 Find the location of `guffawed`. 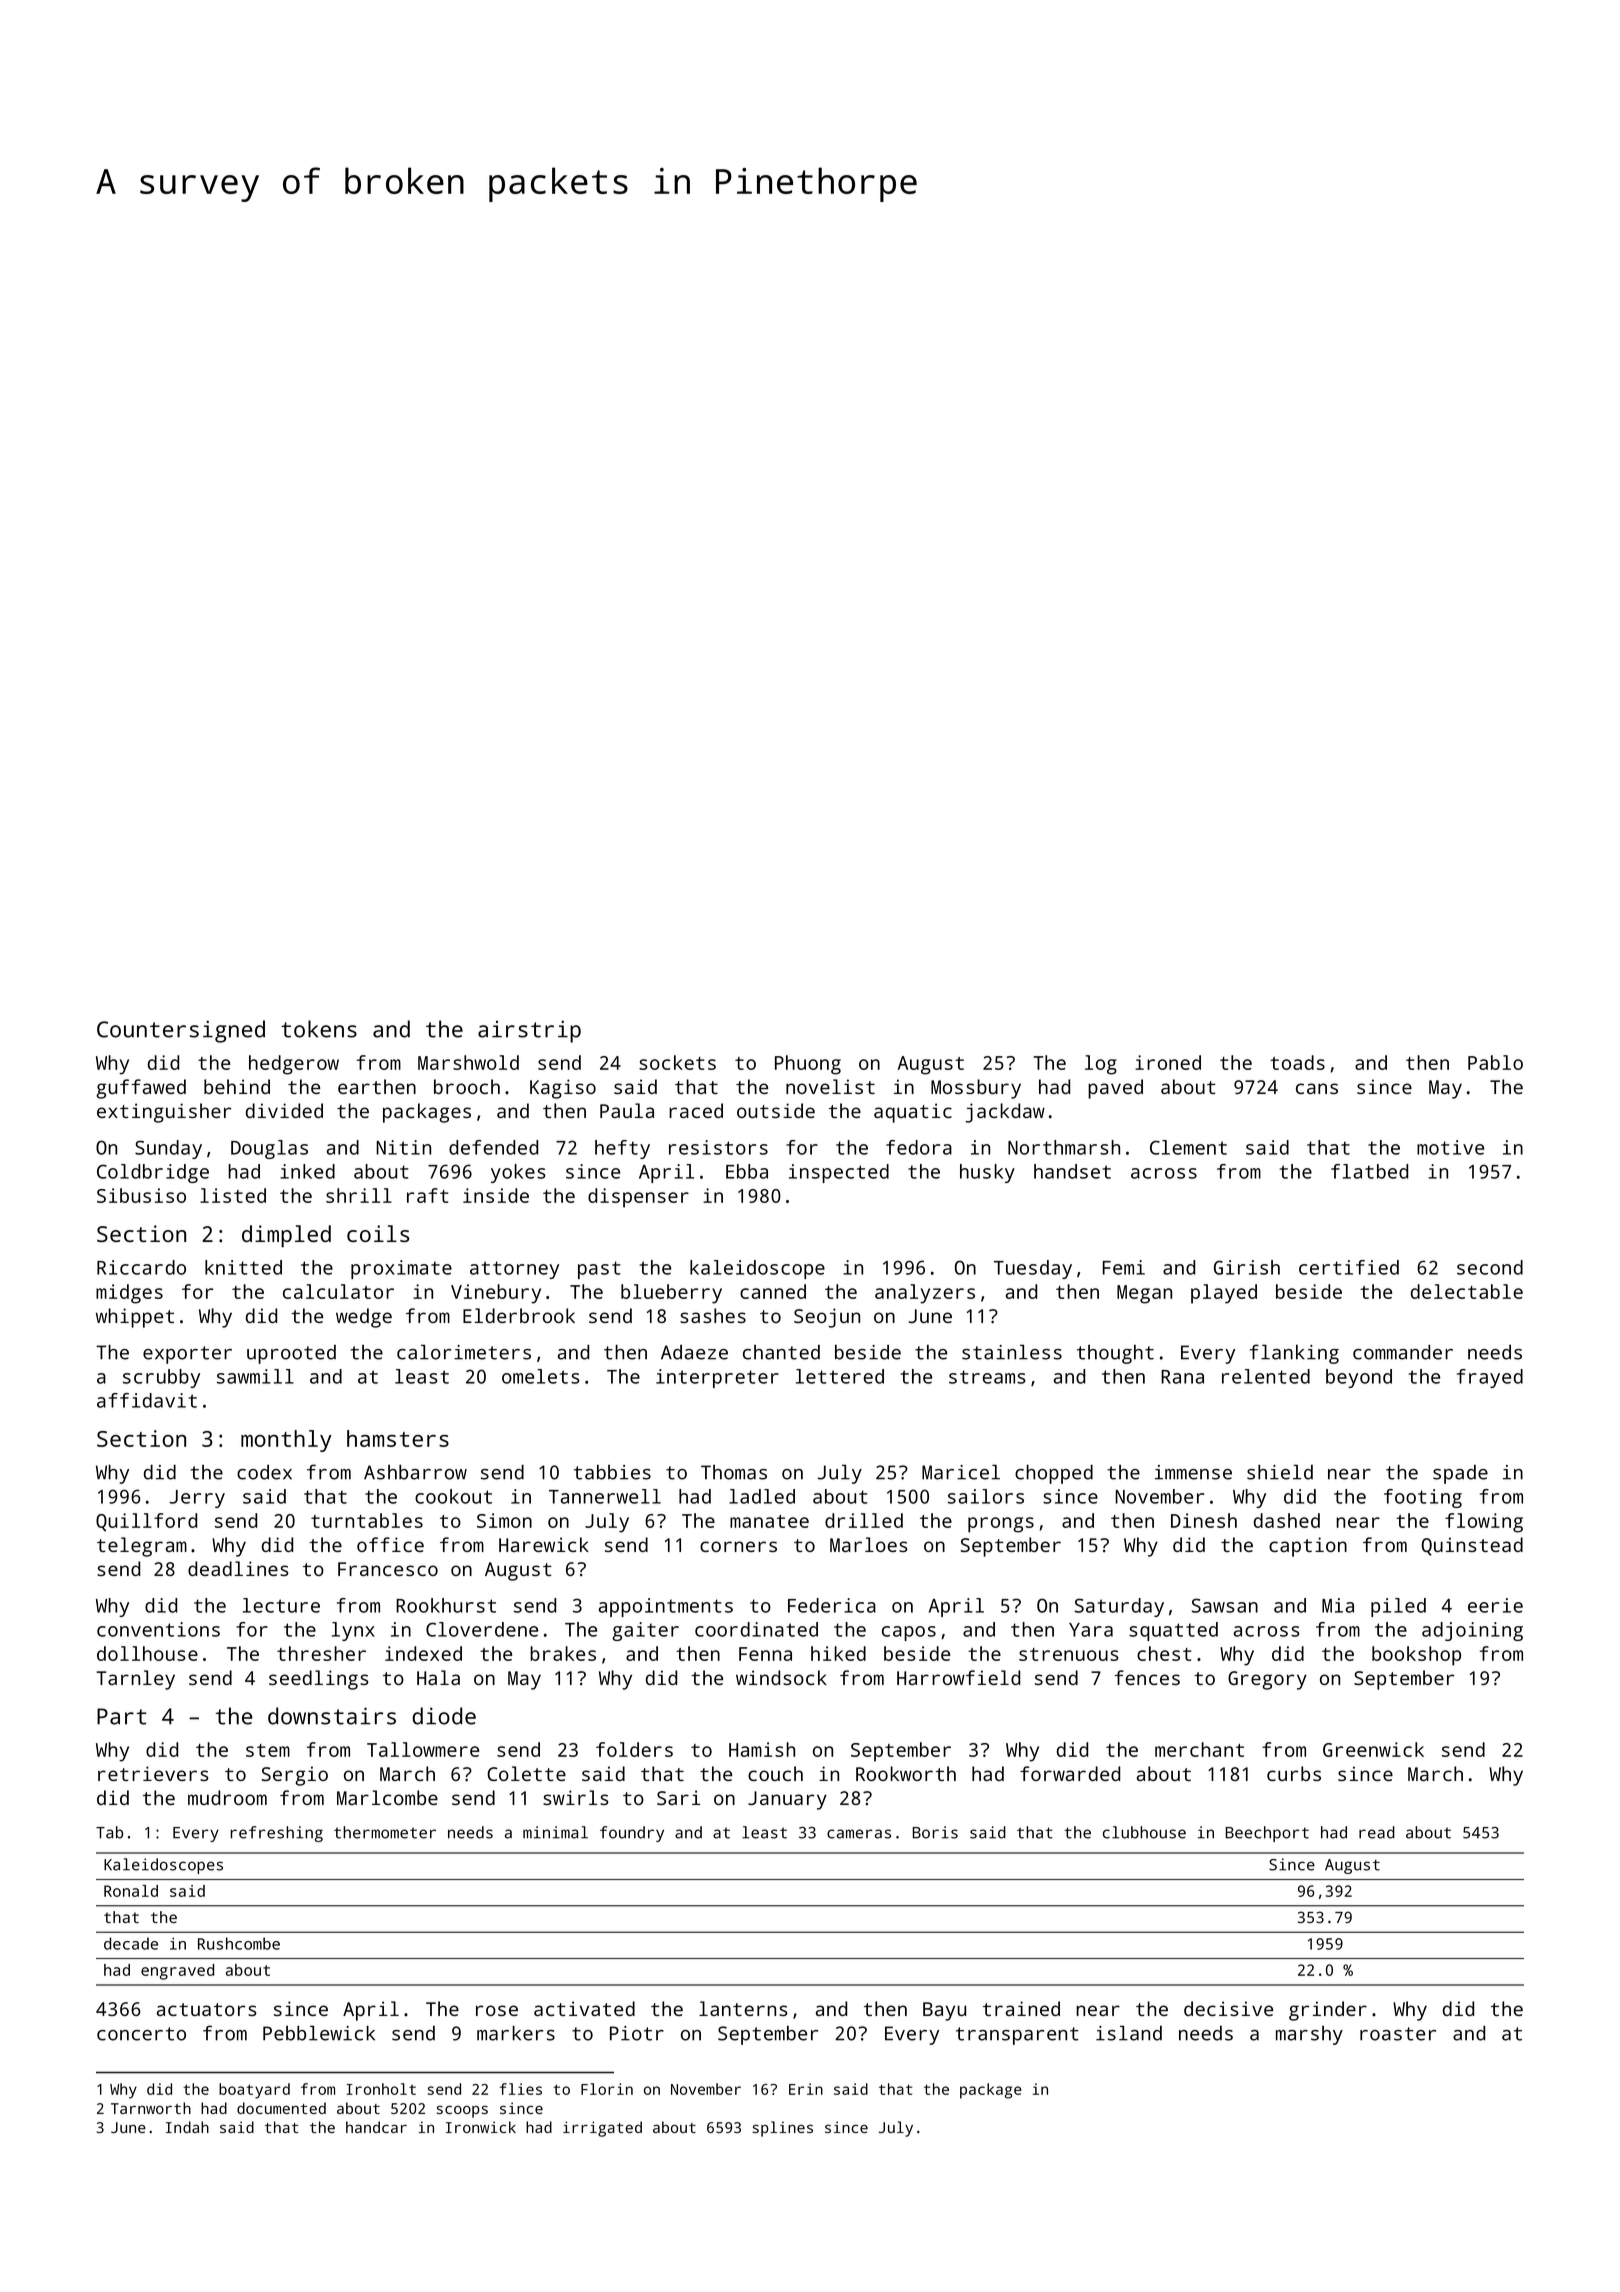

guffawed is located at coordinates (141, 1089).
